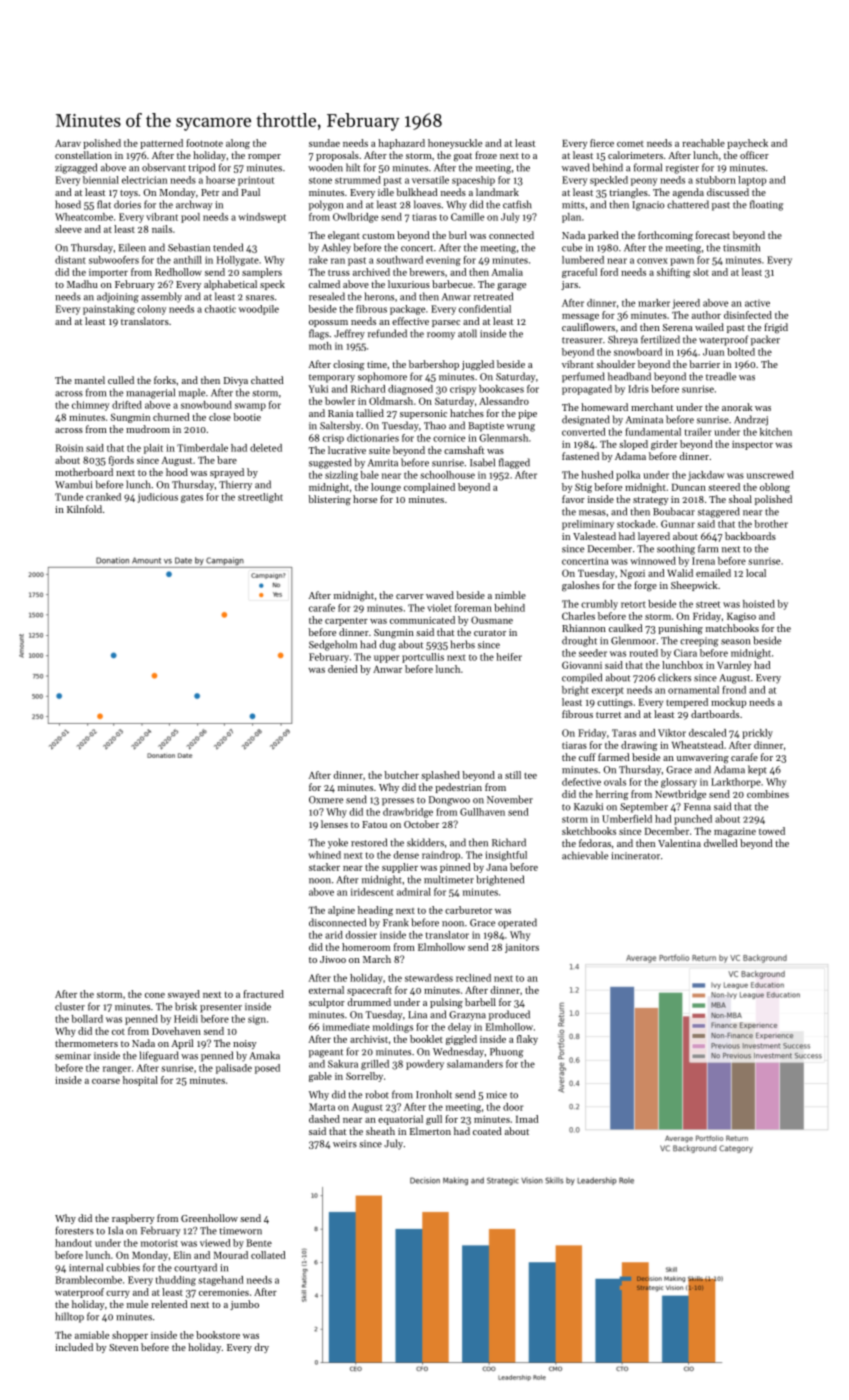 This screenshot has height=1400, width=849. Describe the element at coordinates (218, 1335) in the screenshot. I see `bookstore` at that location.
